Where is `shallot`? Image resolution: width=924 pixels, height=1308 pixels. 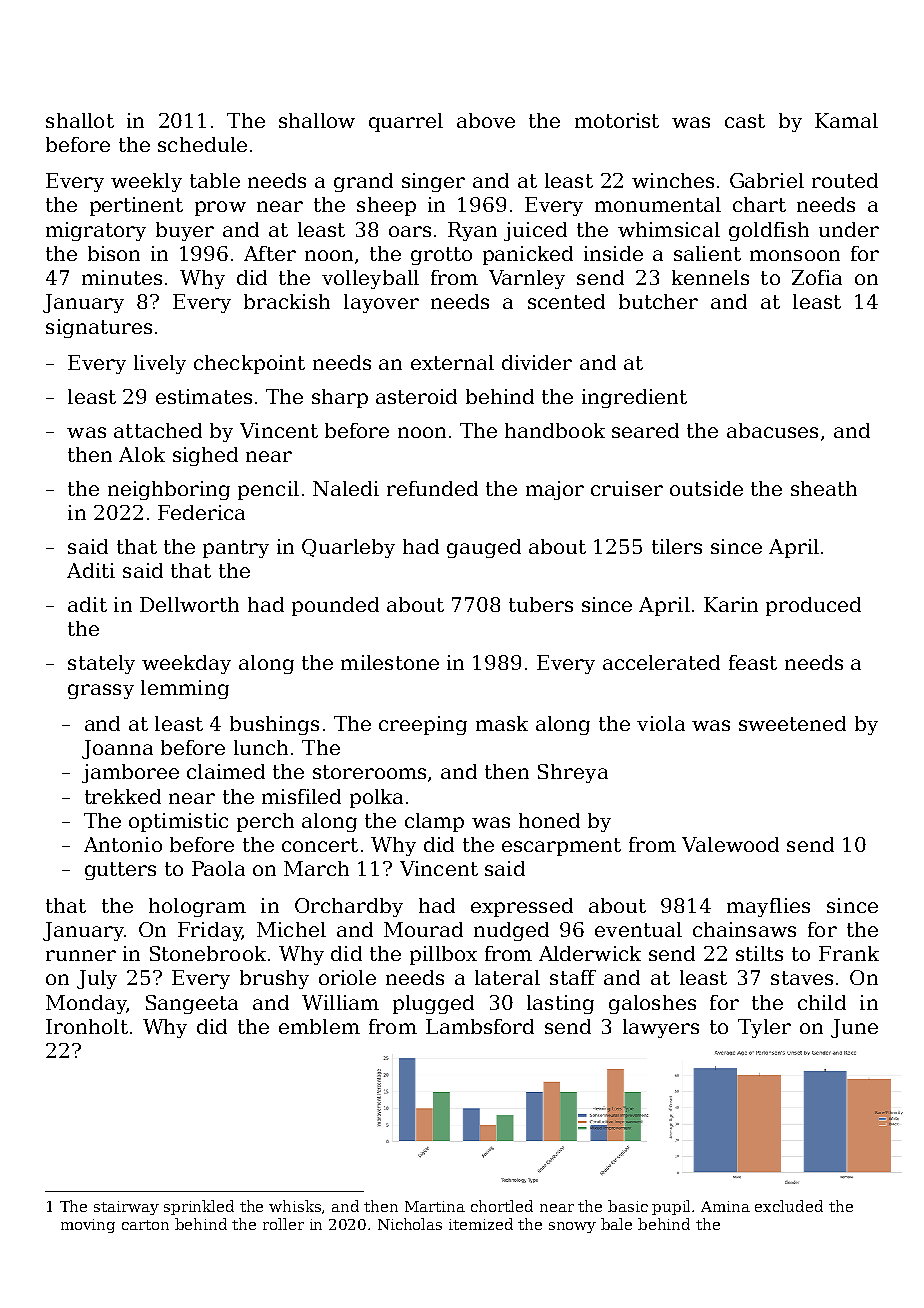
shallot is located at coordinates (80, 120).
